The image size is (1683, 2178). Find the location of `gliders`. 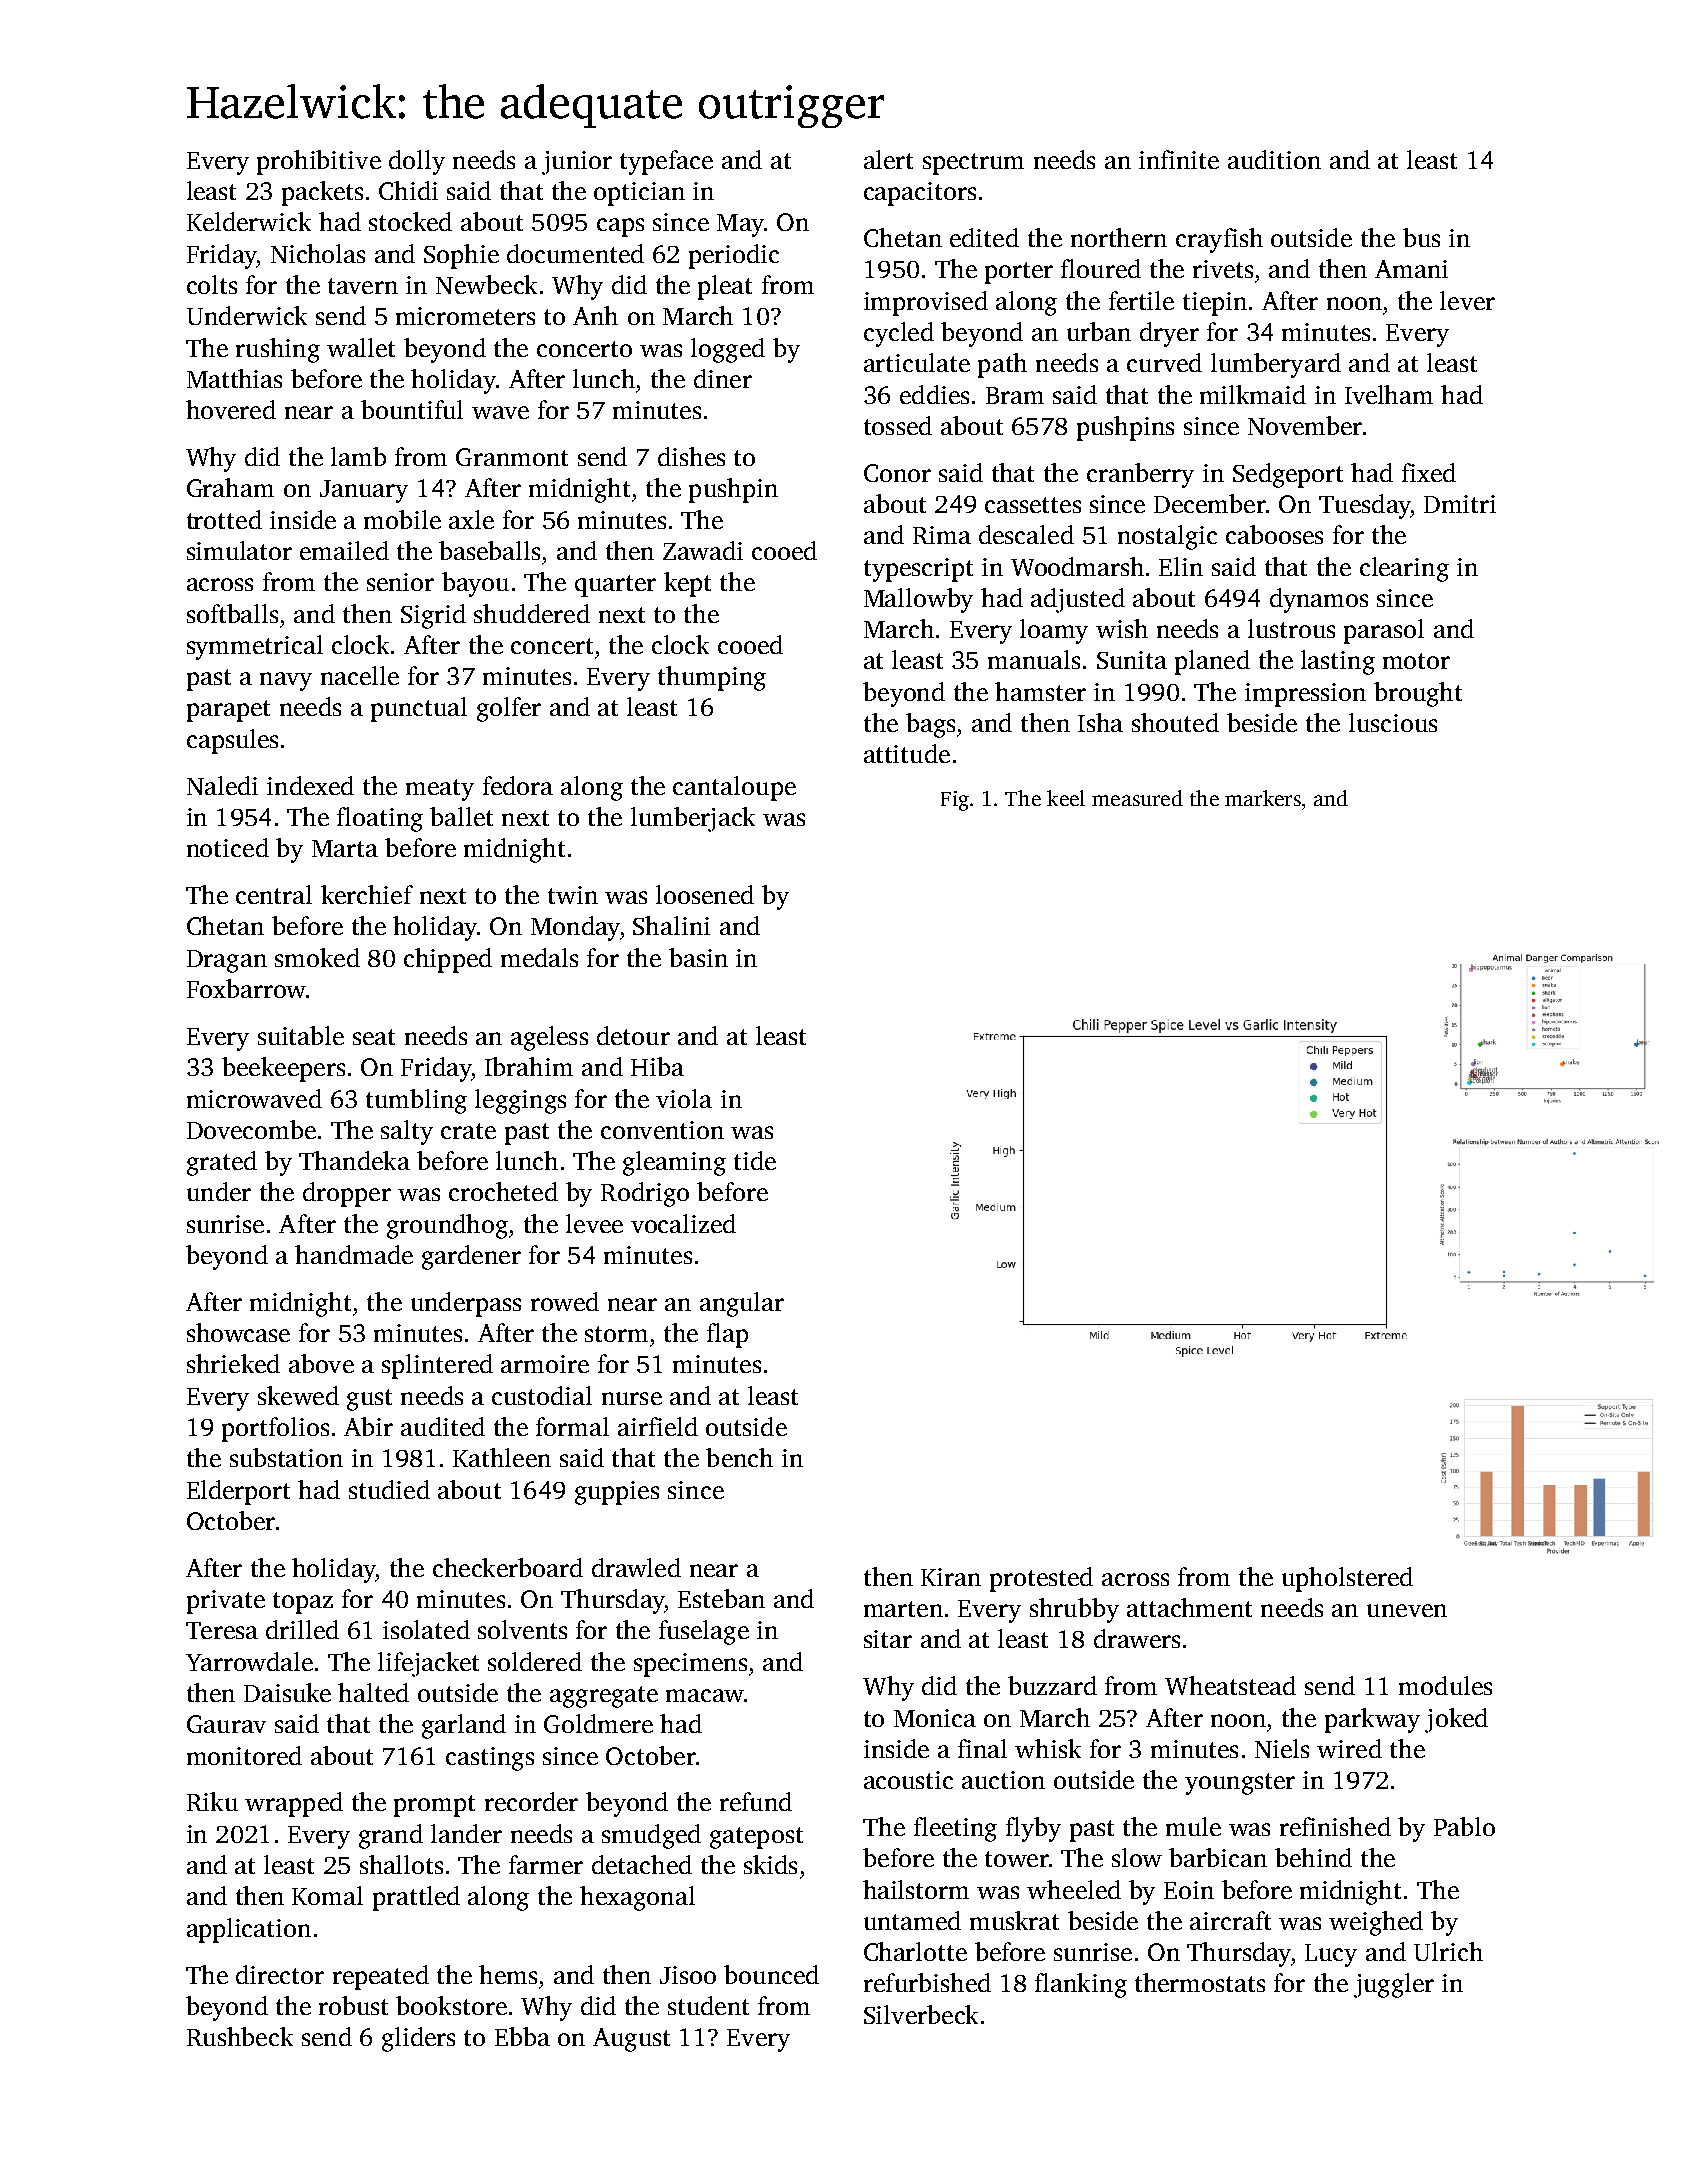

gliders is located at coordinates (418, 2039).
